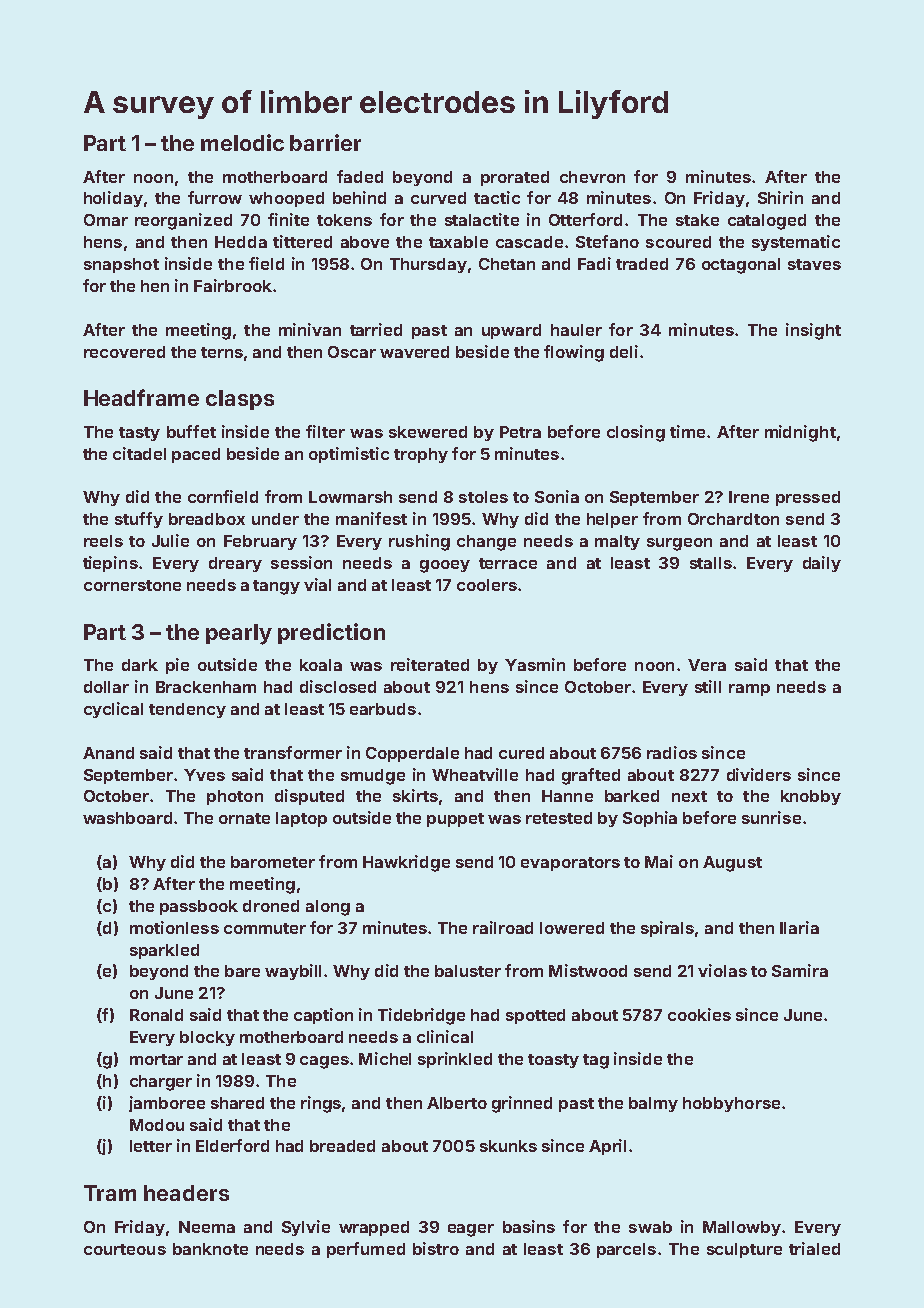  What do you see at coordinates (520, 432) in the screenshot?
I see `Petra` at bounding box center [520, 432].
